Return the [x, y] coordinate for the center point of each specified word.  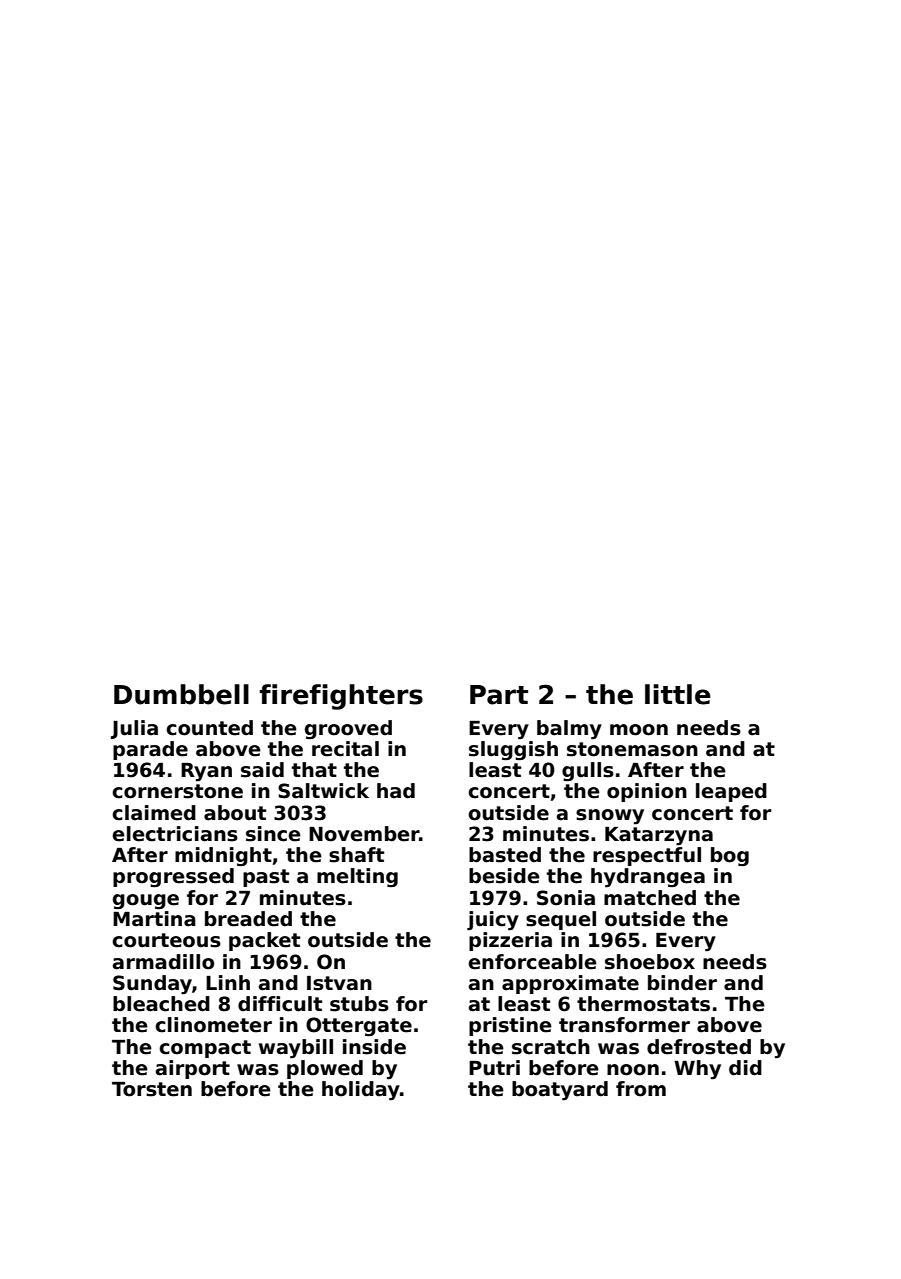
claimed [154, 813]
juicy [493, 921]
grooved [348, 729]
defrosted [699, 1047]
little [678, 694]
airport [193, 1069]
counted [209, 728]
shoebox [650, 962]
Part [499, 695]
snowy [610, 817]
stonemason [632, 749]
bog [730, 857]
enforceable [532, 962]
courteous [166, 940]
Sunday [152, 985]
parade [150, 750]
